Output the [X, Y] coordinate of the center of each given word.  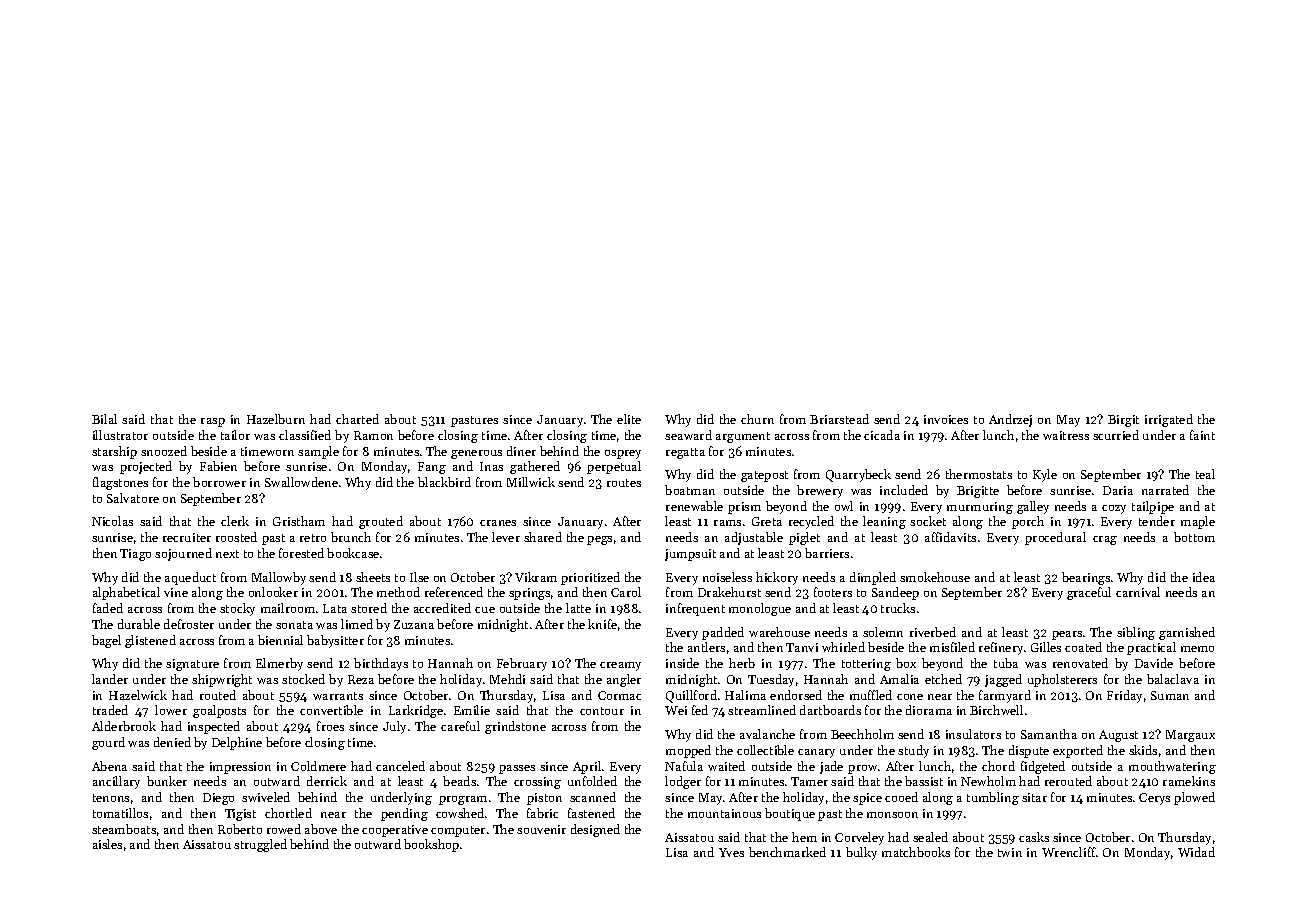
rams [727, 523]
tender [1157, 521]
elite [629, 419]
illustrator [120, 435]
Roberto [240, 829]
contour [602, 711]
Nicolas [112, 521]
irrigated [1169, 420]
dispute [1029, 751]
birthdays [381, 664]
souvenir [541, 829]
